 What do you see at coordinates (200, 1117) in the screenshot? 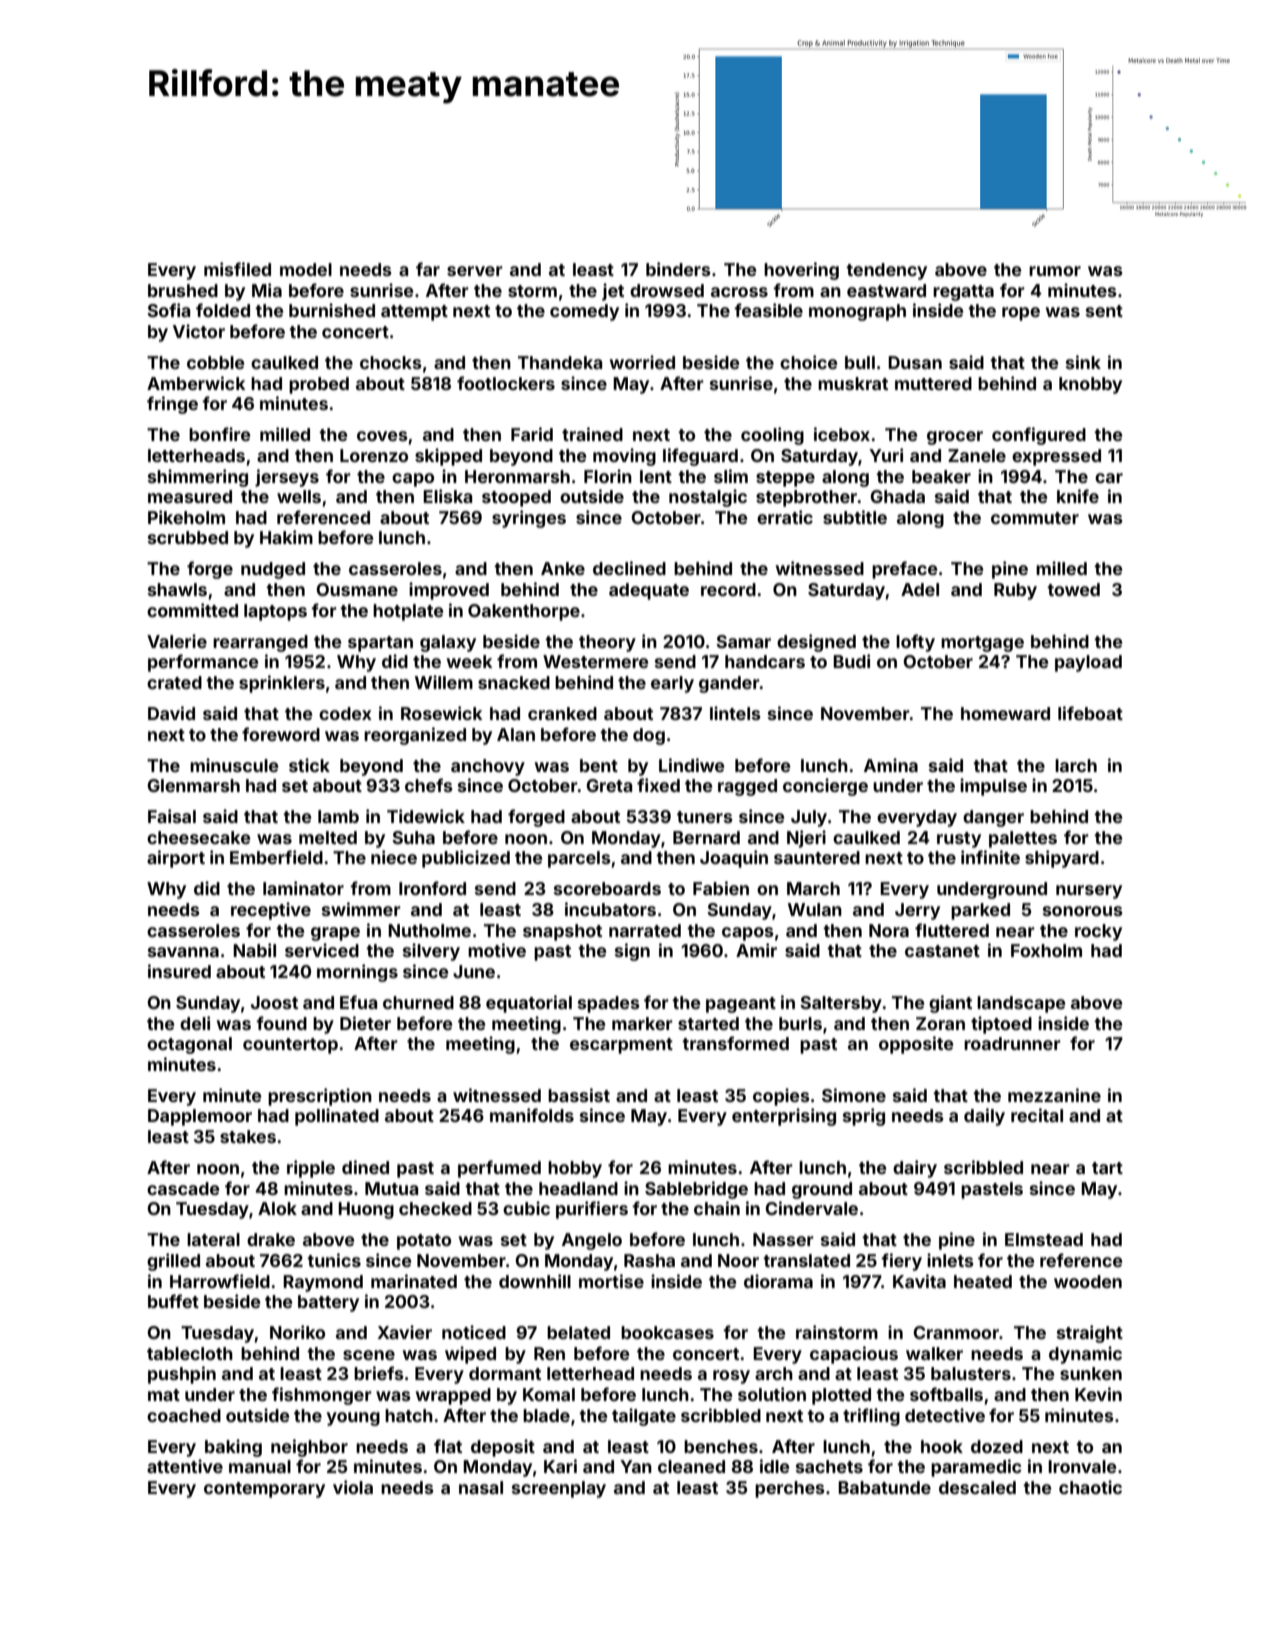
I see `Dapplemoor` at bounding box center [200, 1117].
